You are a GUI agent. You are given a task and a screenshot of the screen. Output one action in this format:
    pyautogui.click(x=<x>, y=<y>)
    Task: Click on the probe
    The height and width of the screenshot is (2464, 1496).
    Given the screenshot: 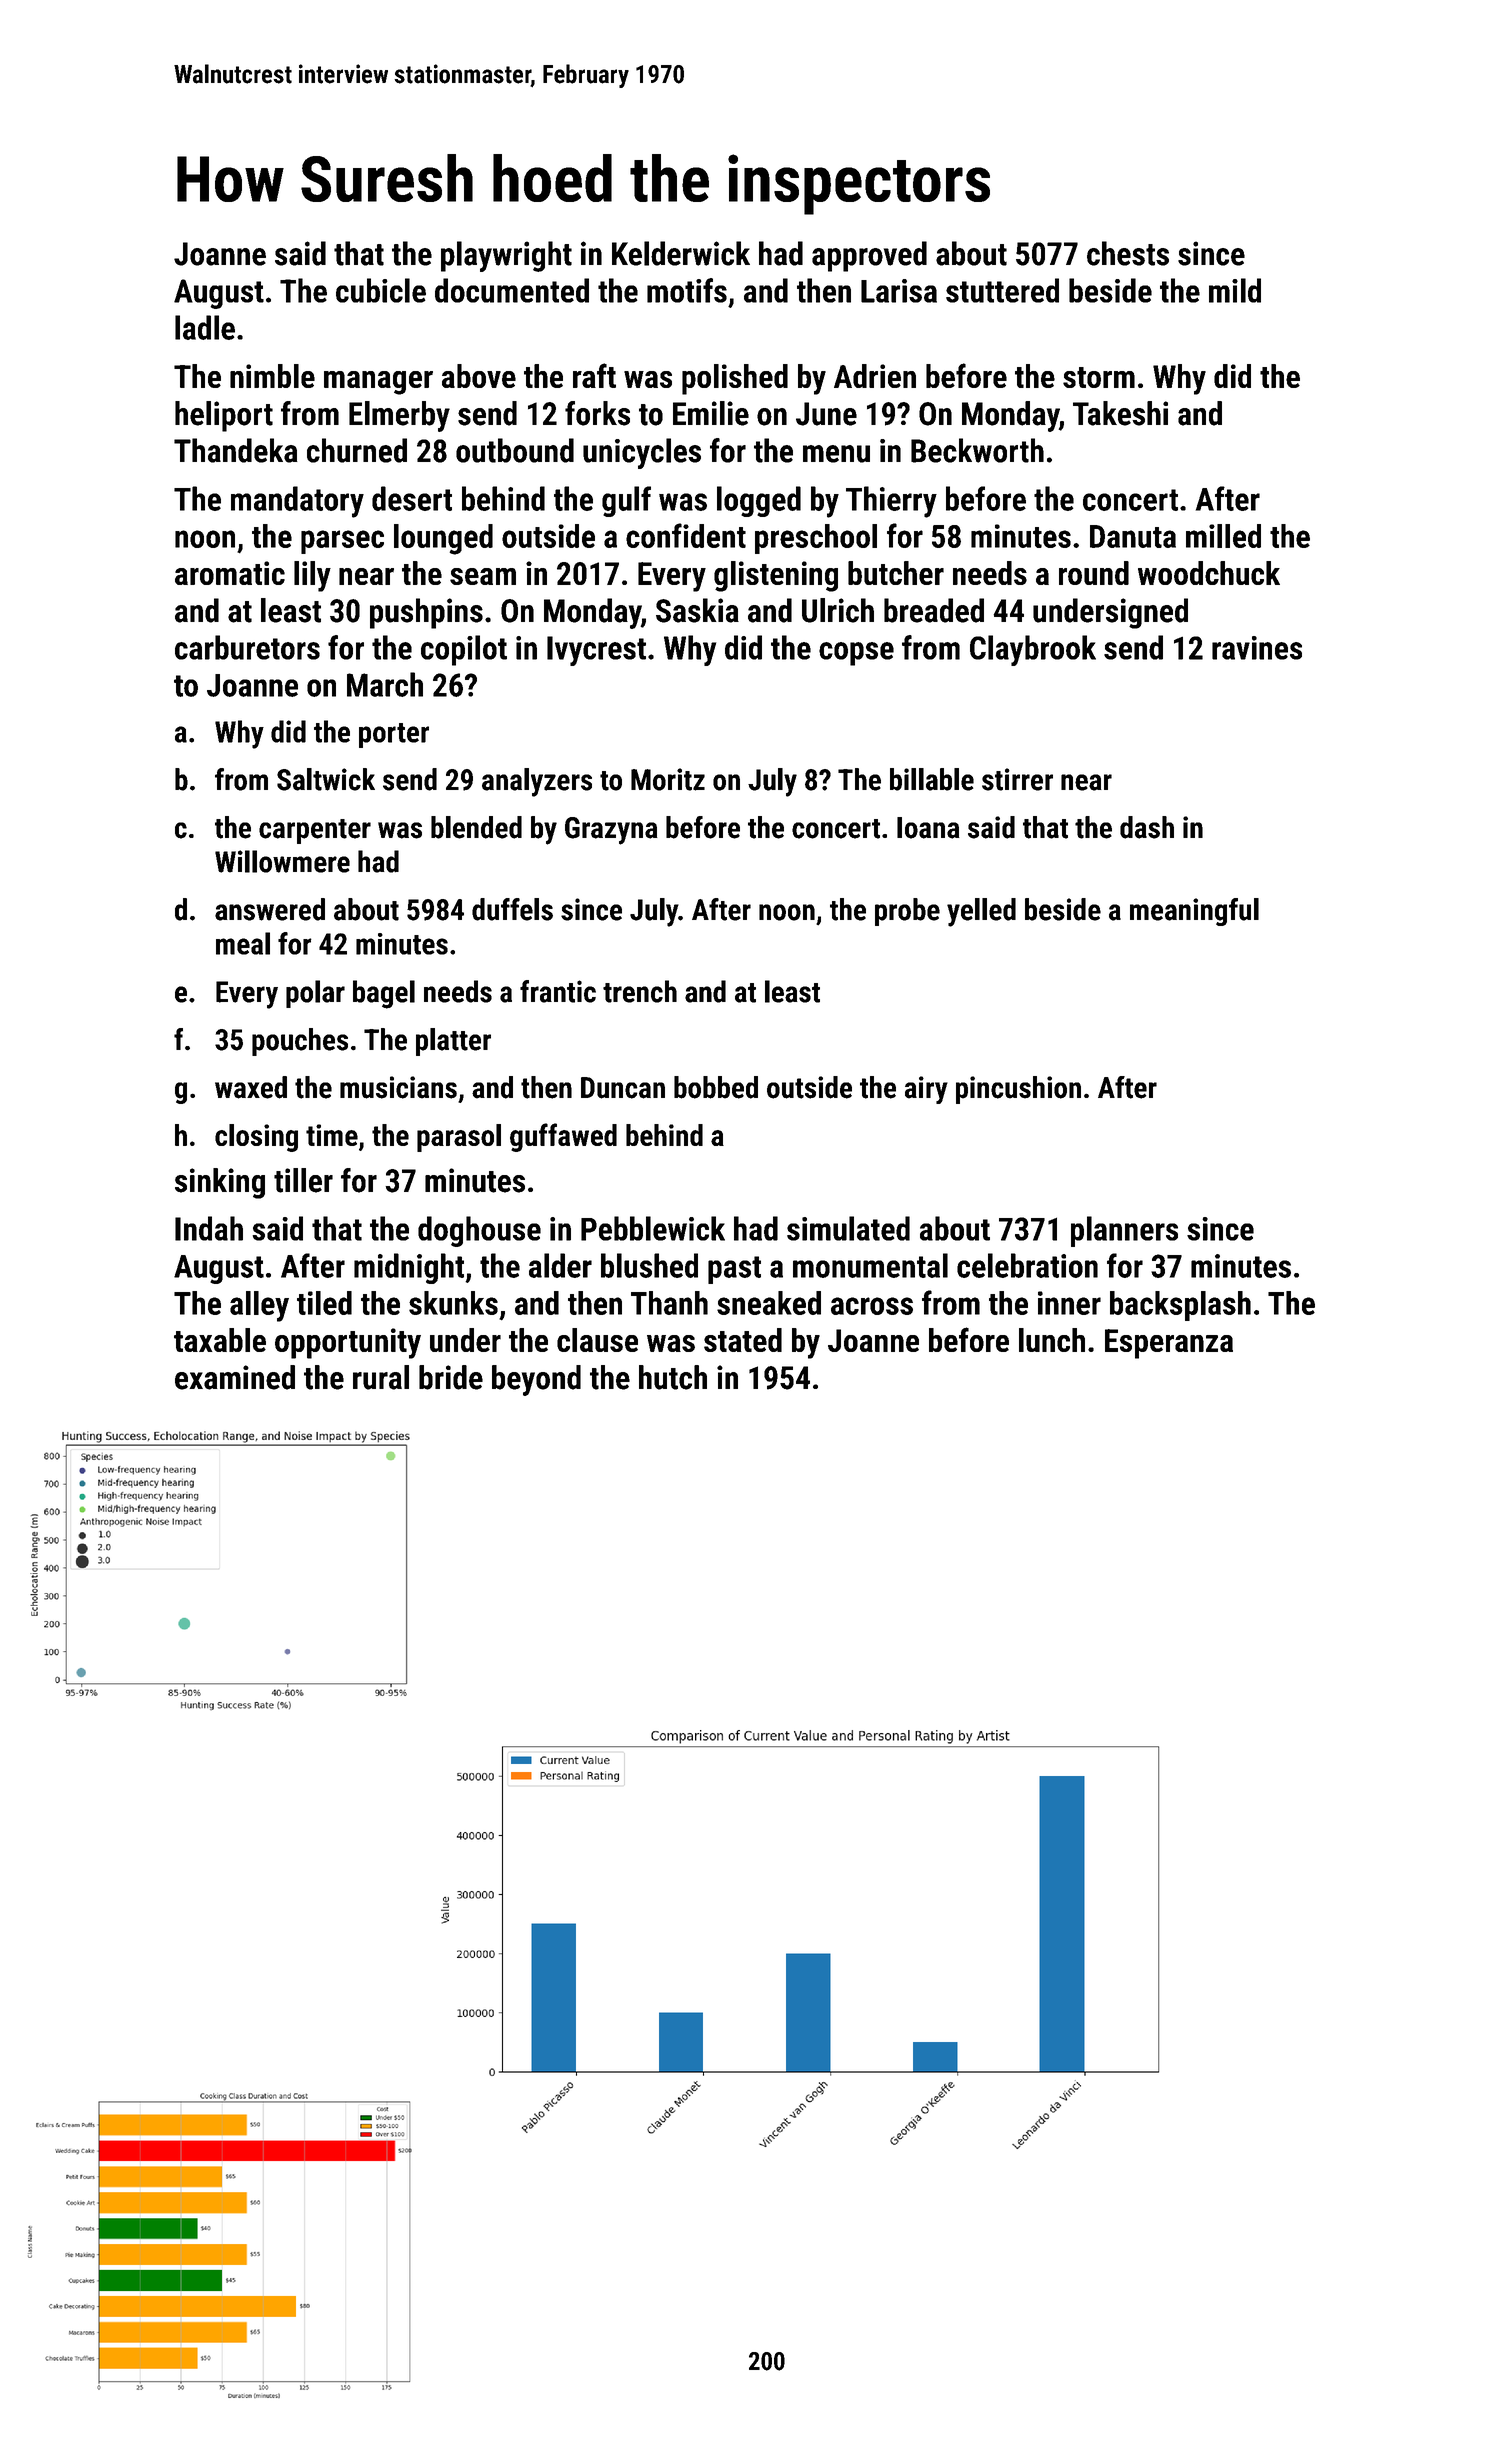 What is the action you would take?
    pyautogui.click(x=907, y=912)
